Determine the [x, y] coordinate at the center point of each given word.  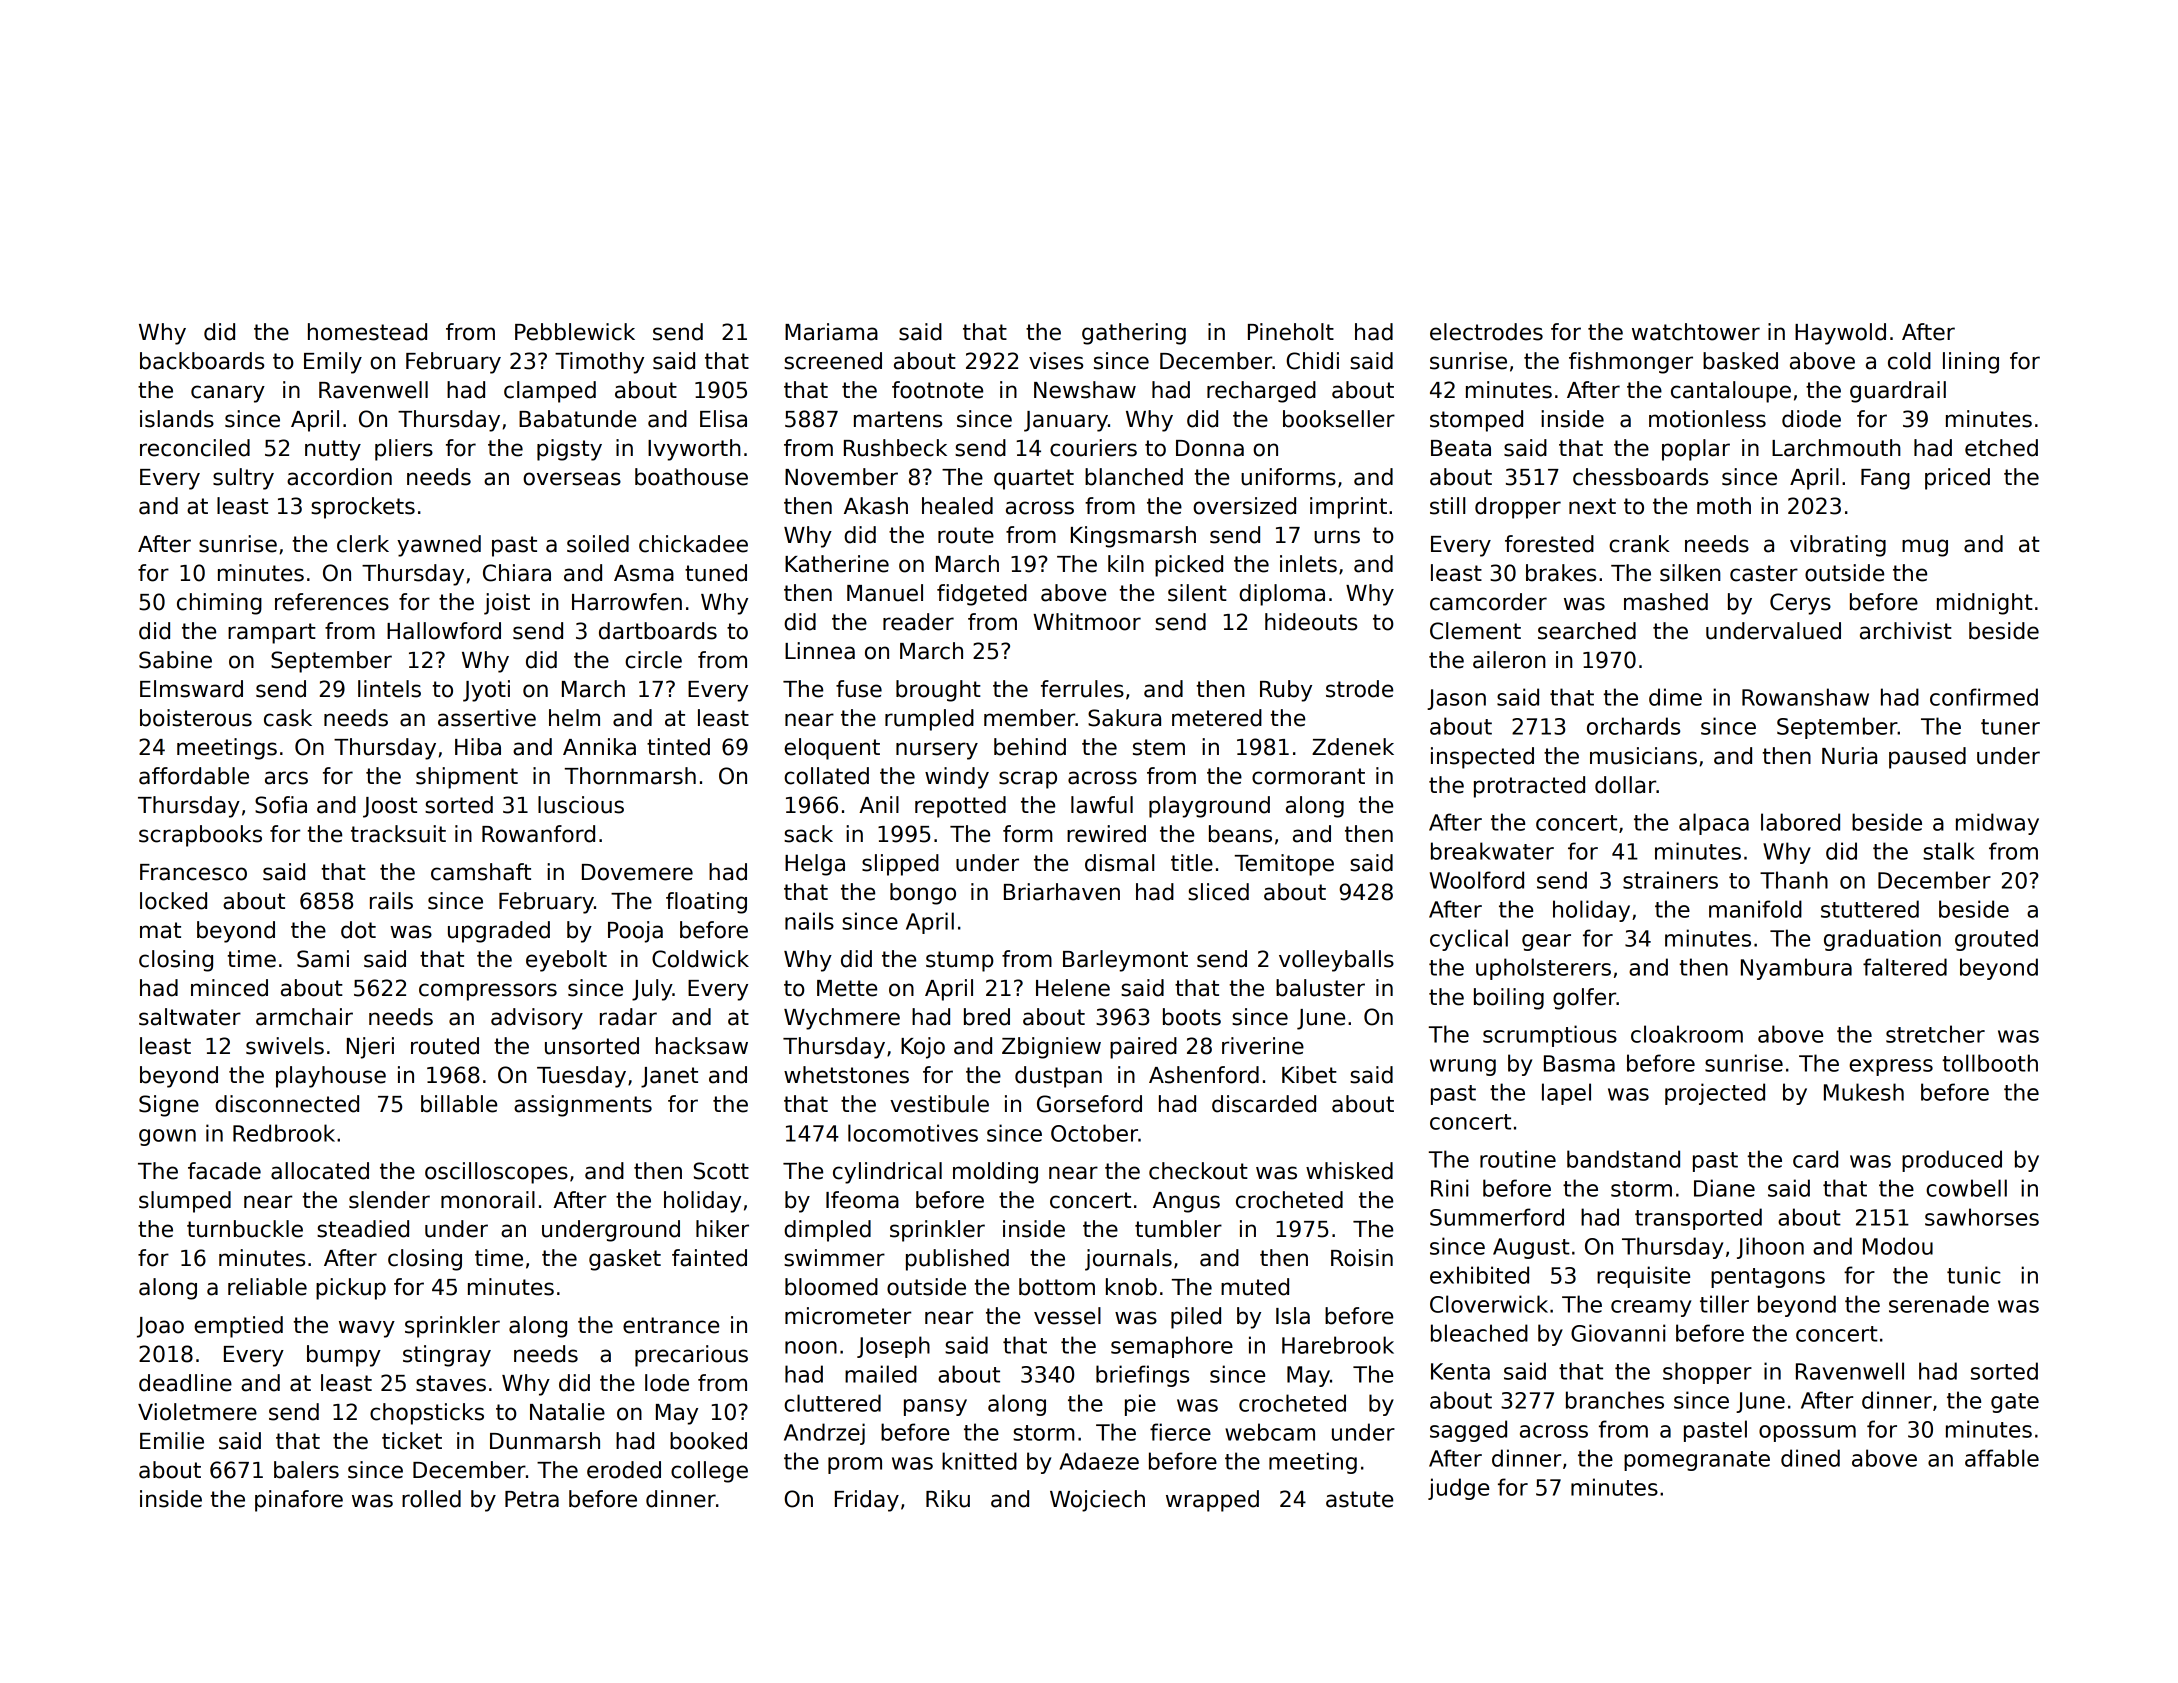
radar [628, 1017]
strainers [1670, 880]
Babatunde [577, 419]
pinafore [299, 1501]
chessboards [1640, 477]
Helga [815, 865]
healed [957, 506]
